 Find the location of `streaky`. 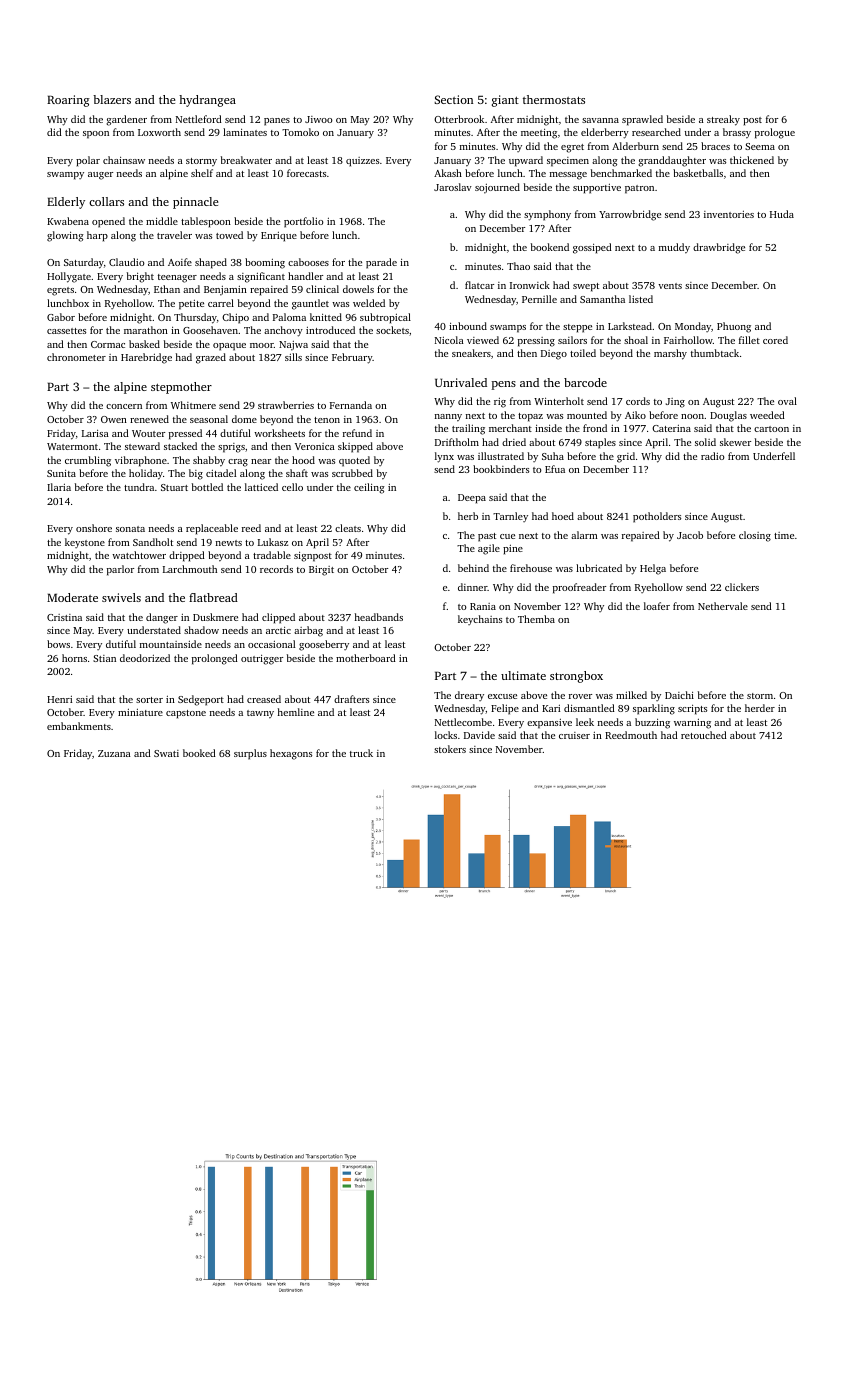

streaky is located at coordinates (723, 120).
